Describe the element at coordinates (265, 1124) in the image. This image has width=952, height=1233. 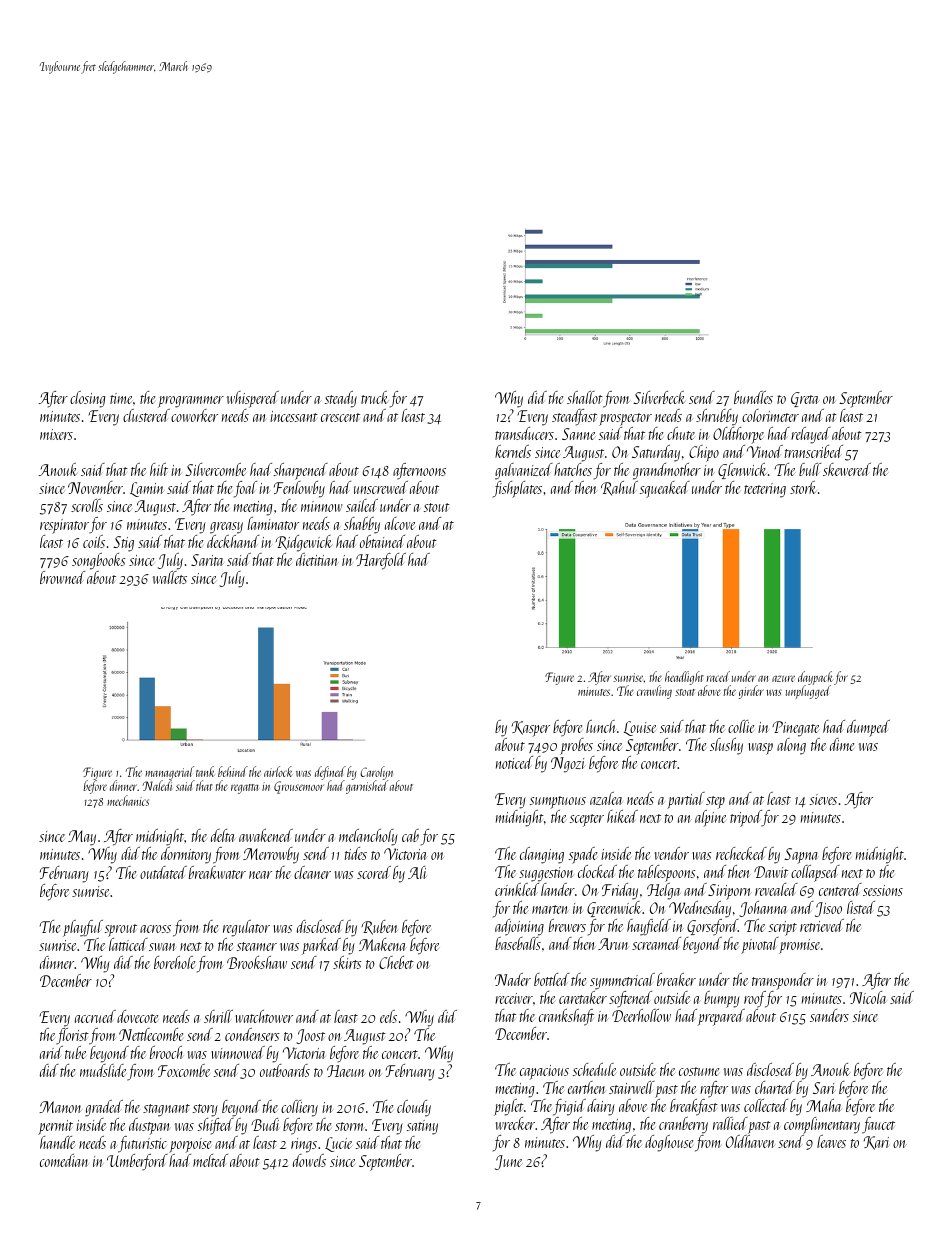
I see `Budi` at that location.
